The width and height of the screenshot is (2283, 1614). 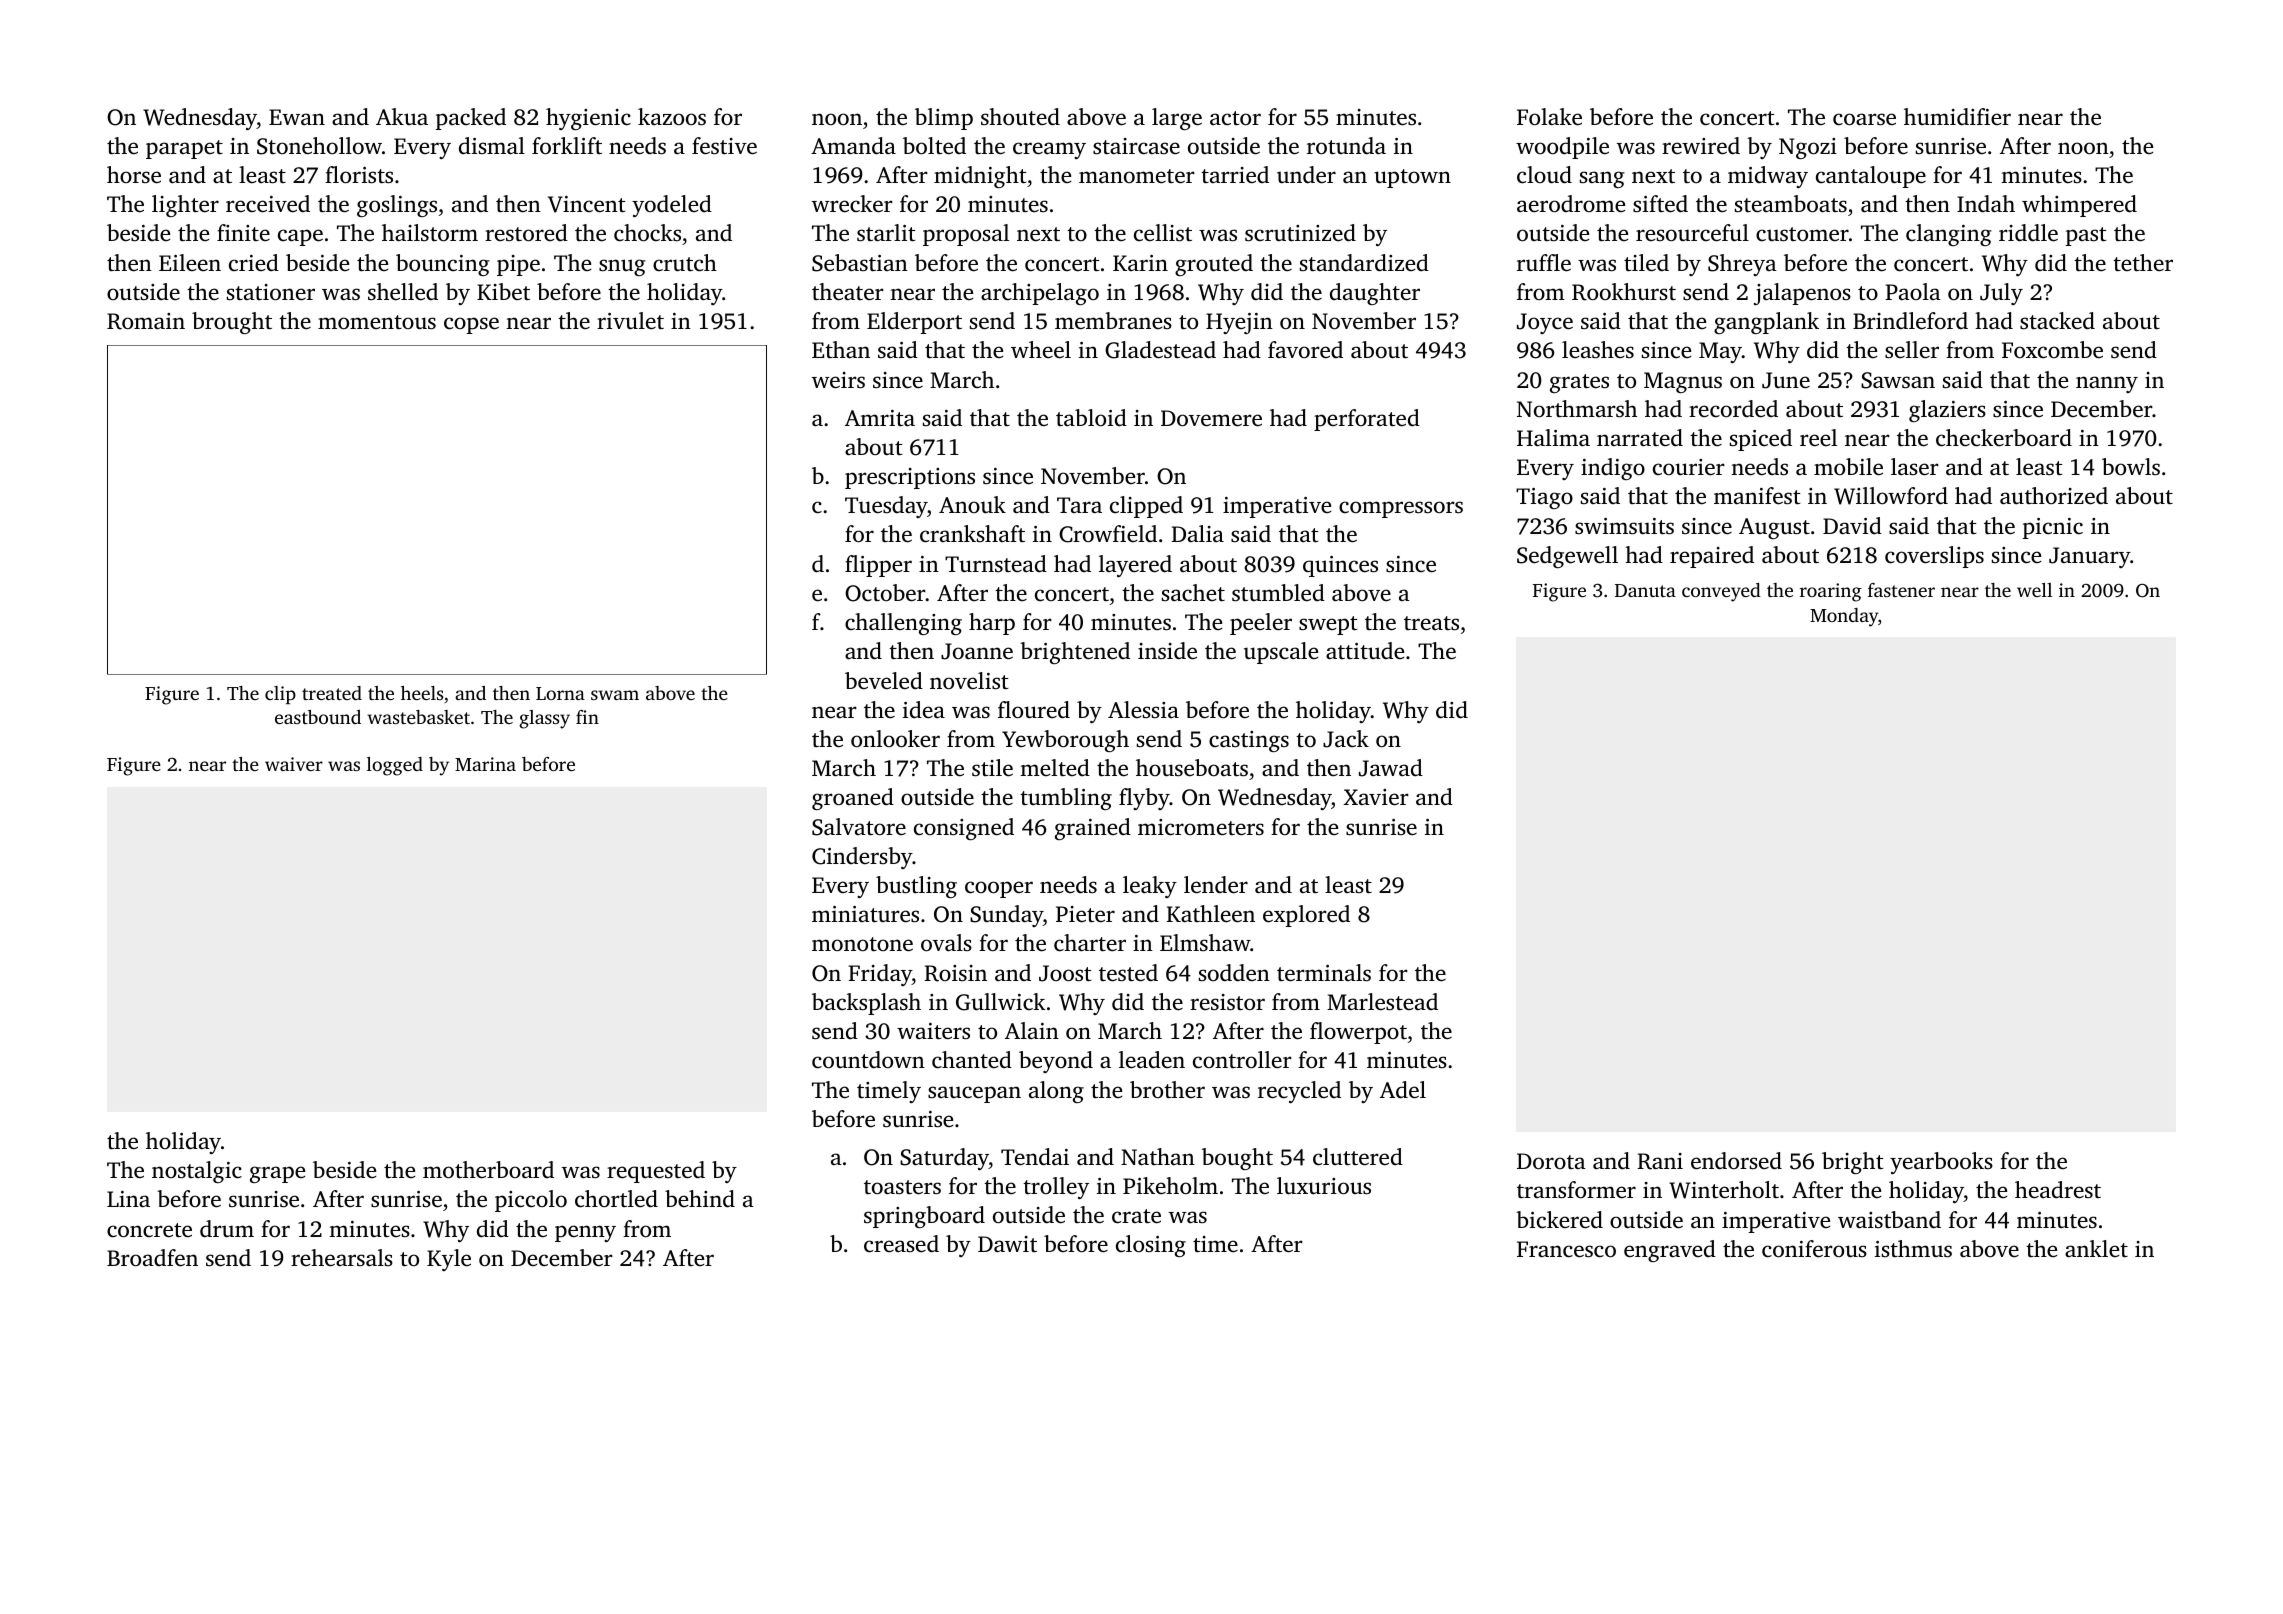 I want to click on whimpered, so click(x=2079, y=206).
